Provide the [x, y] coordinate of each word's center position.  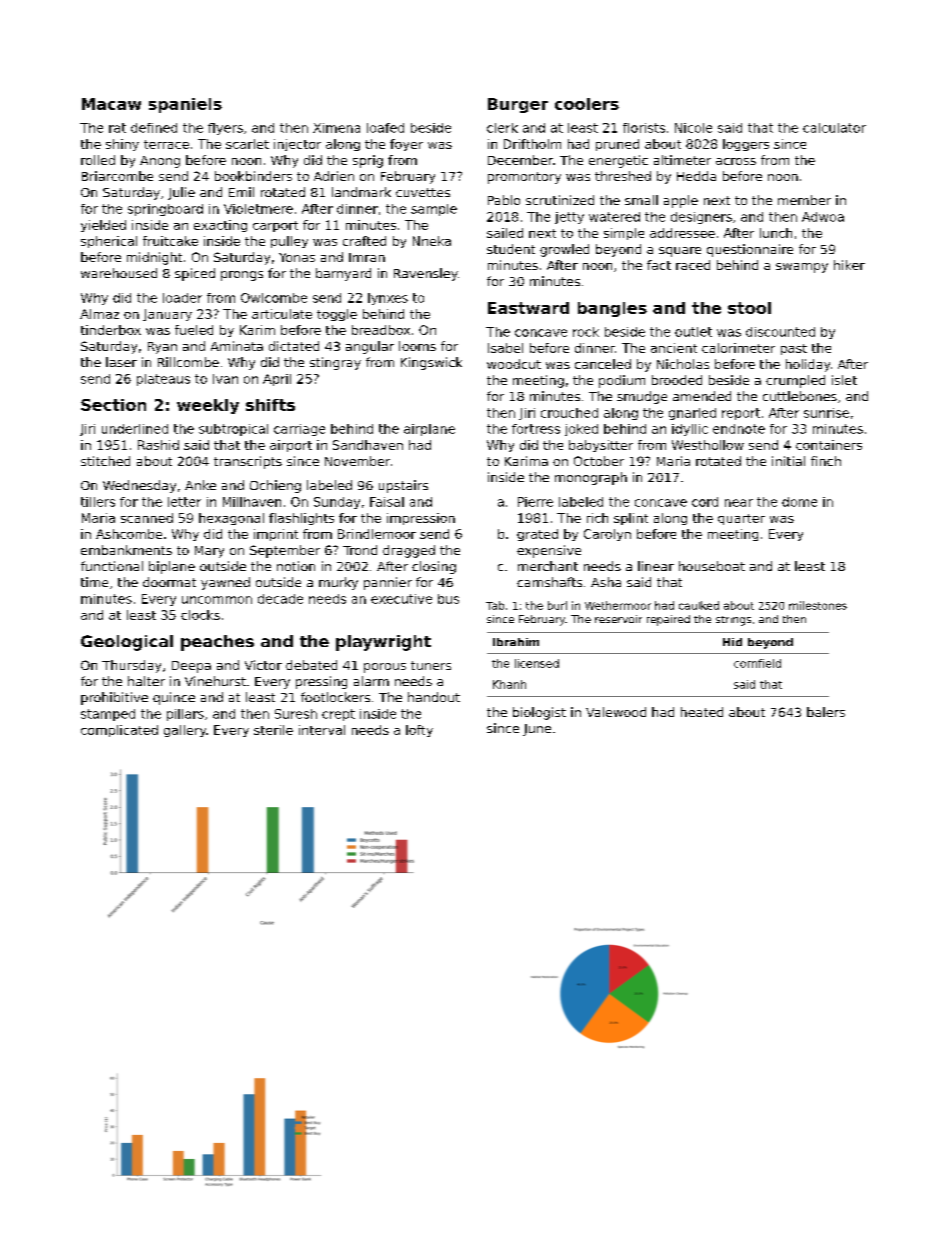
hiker [849, 265]
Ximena [336, 128]
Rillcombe [188, 362]
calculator [834, 128]
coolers [587, 104]
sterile [273, 730]
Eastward [528, 308]
